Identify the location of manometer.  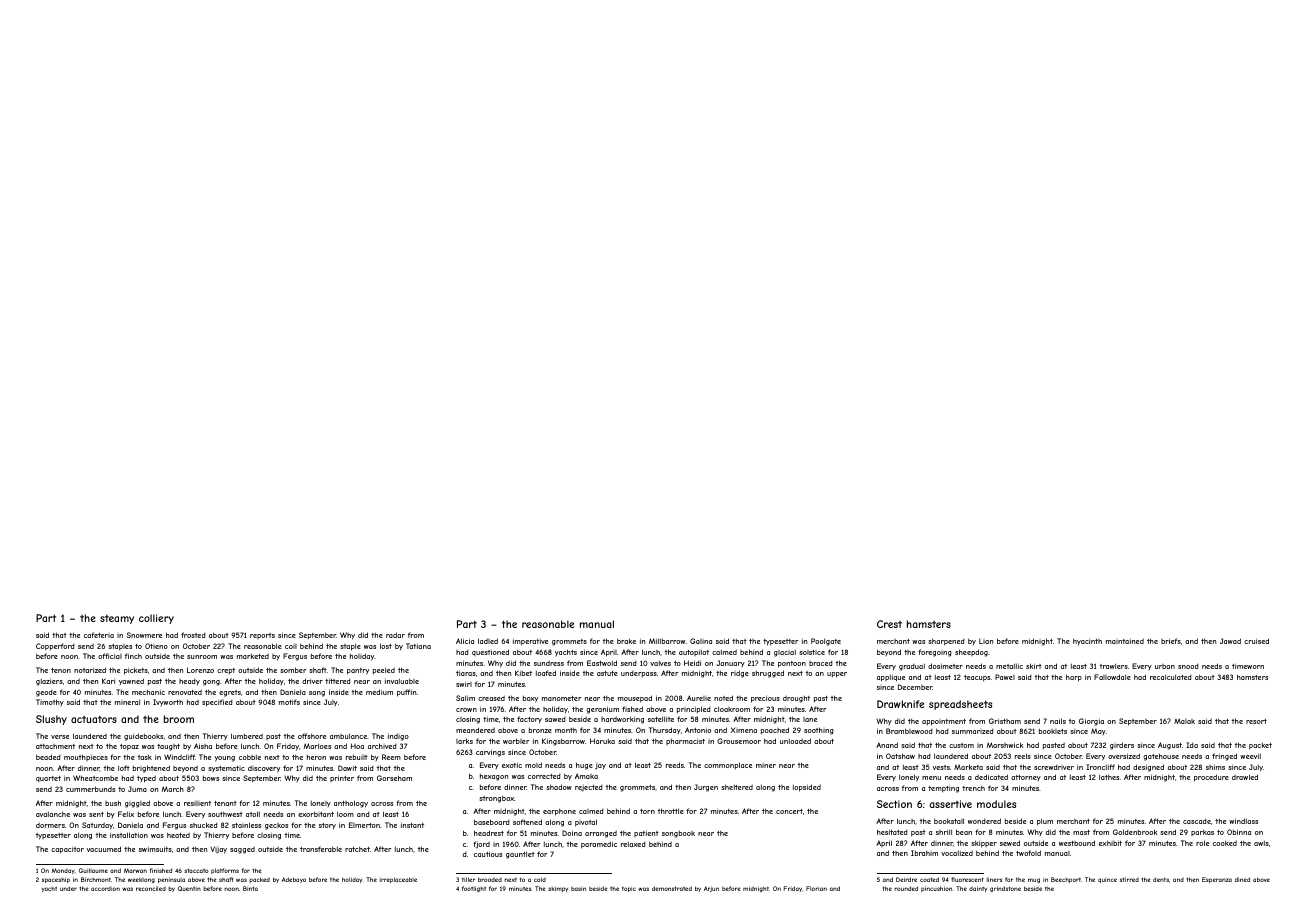
(561, 698).
